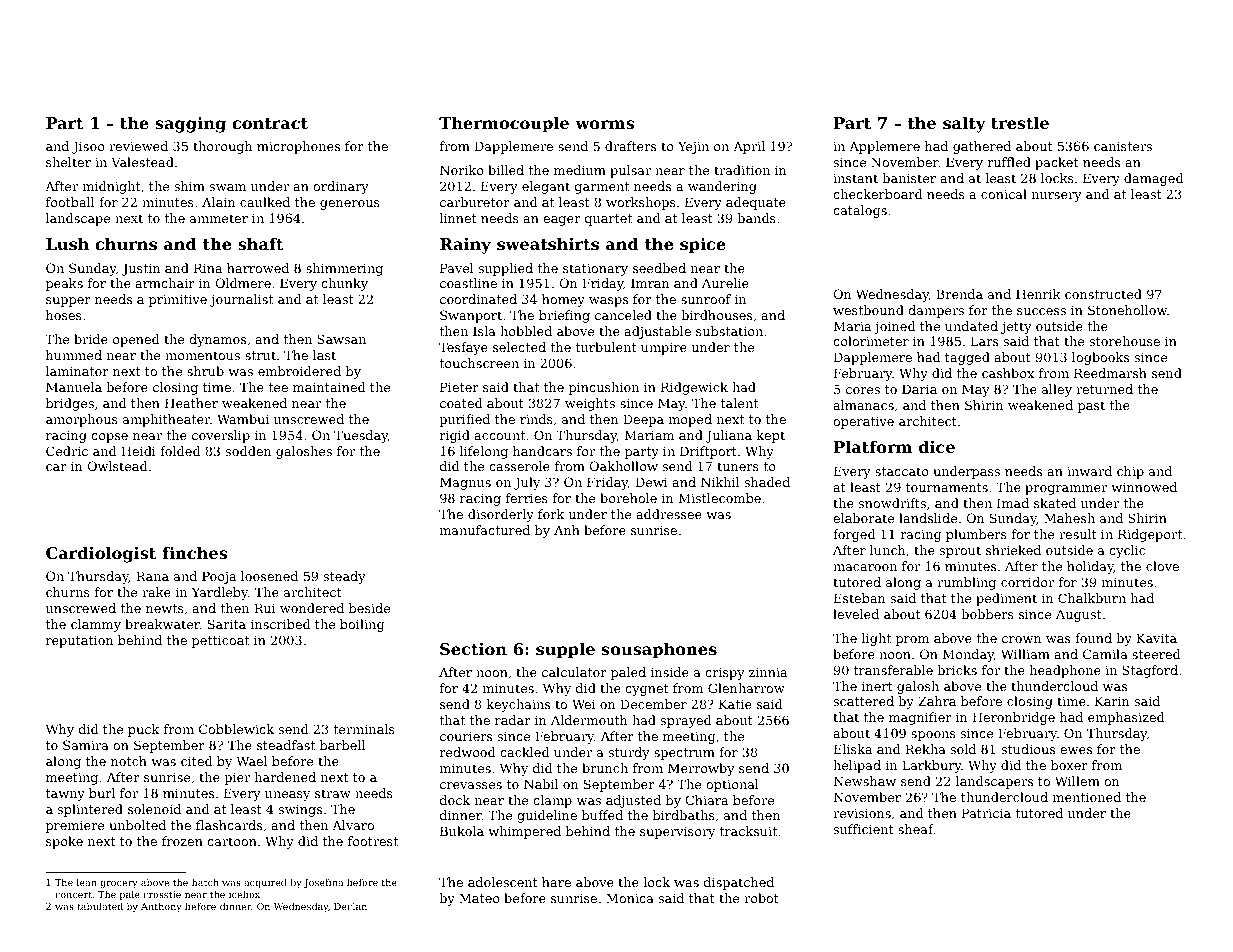 This document has height=952, width=1233. Describe the element at coordinates (503, 882) in the document. I see `adolescent` at that location.
